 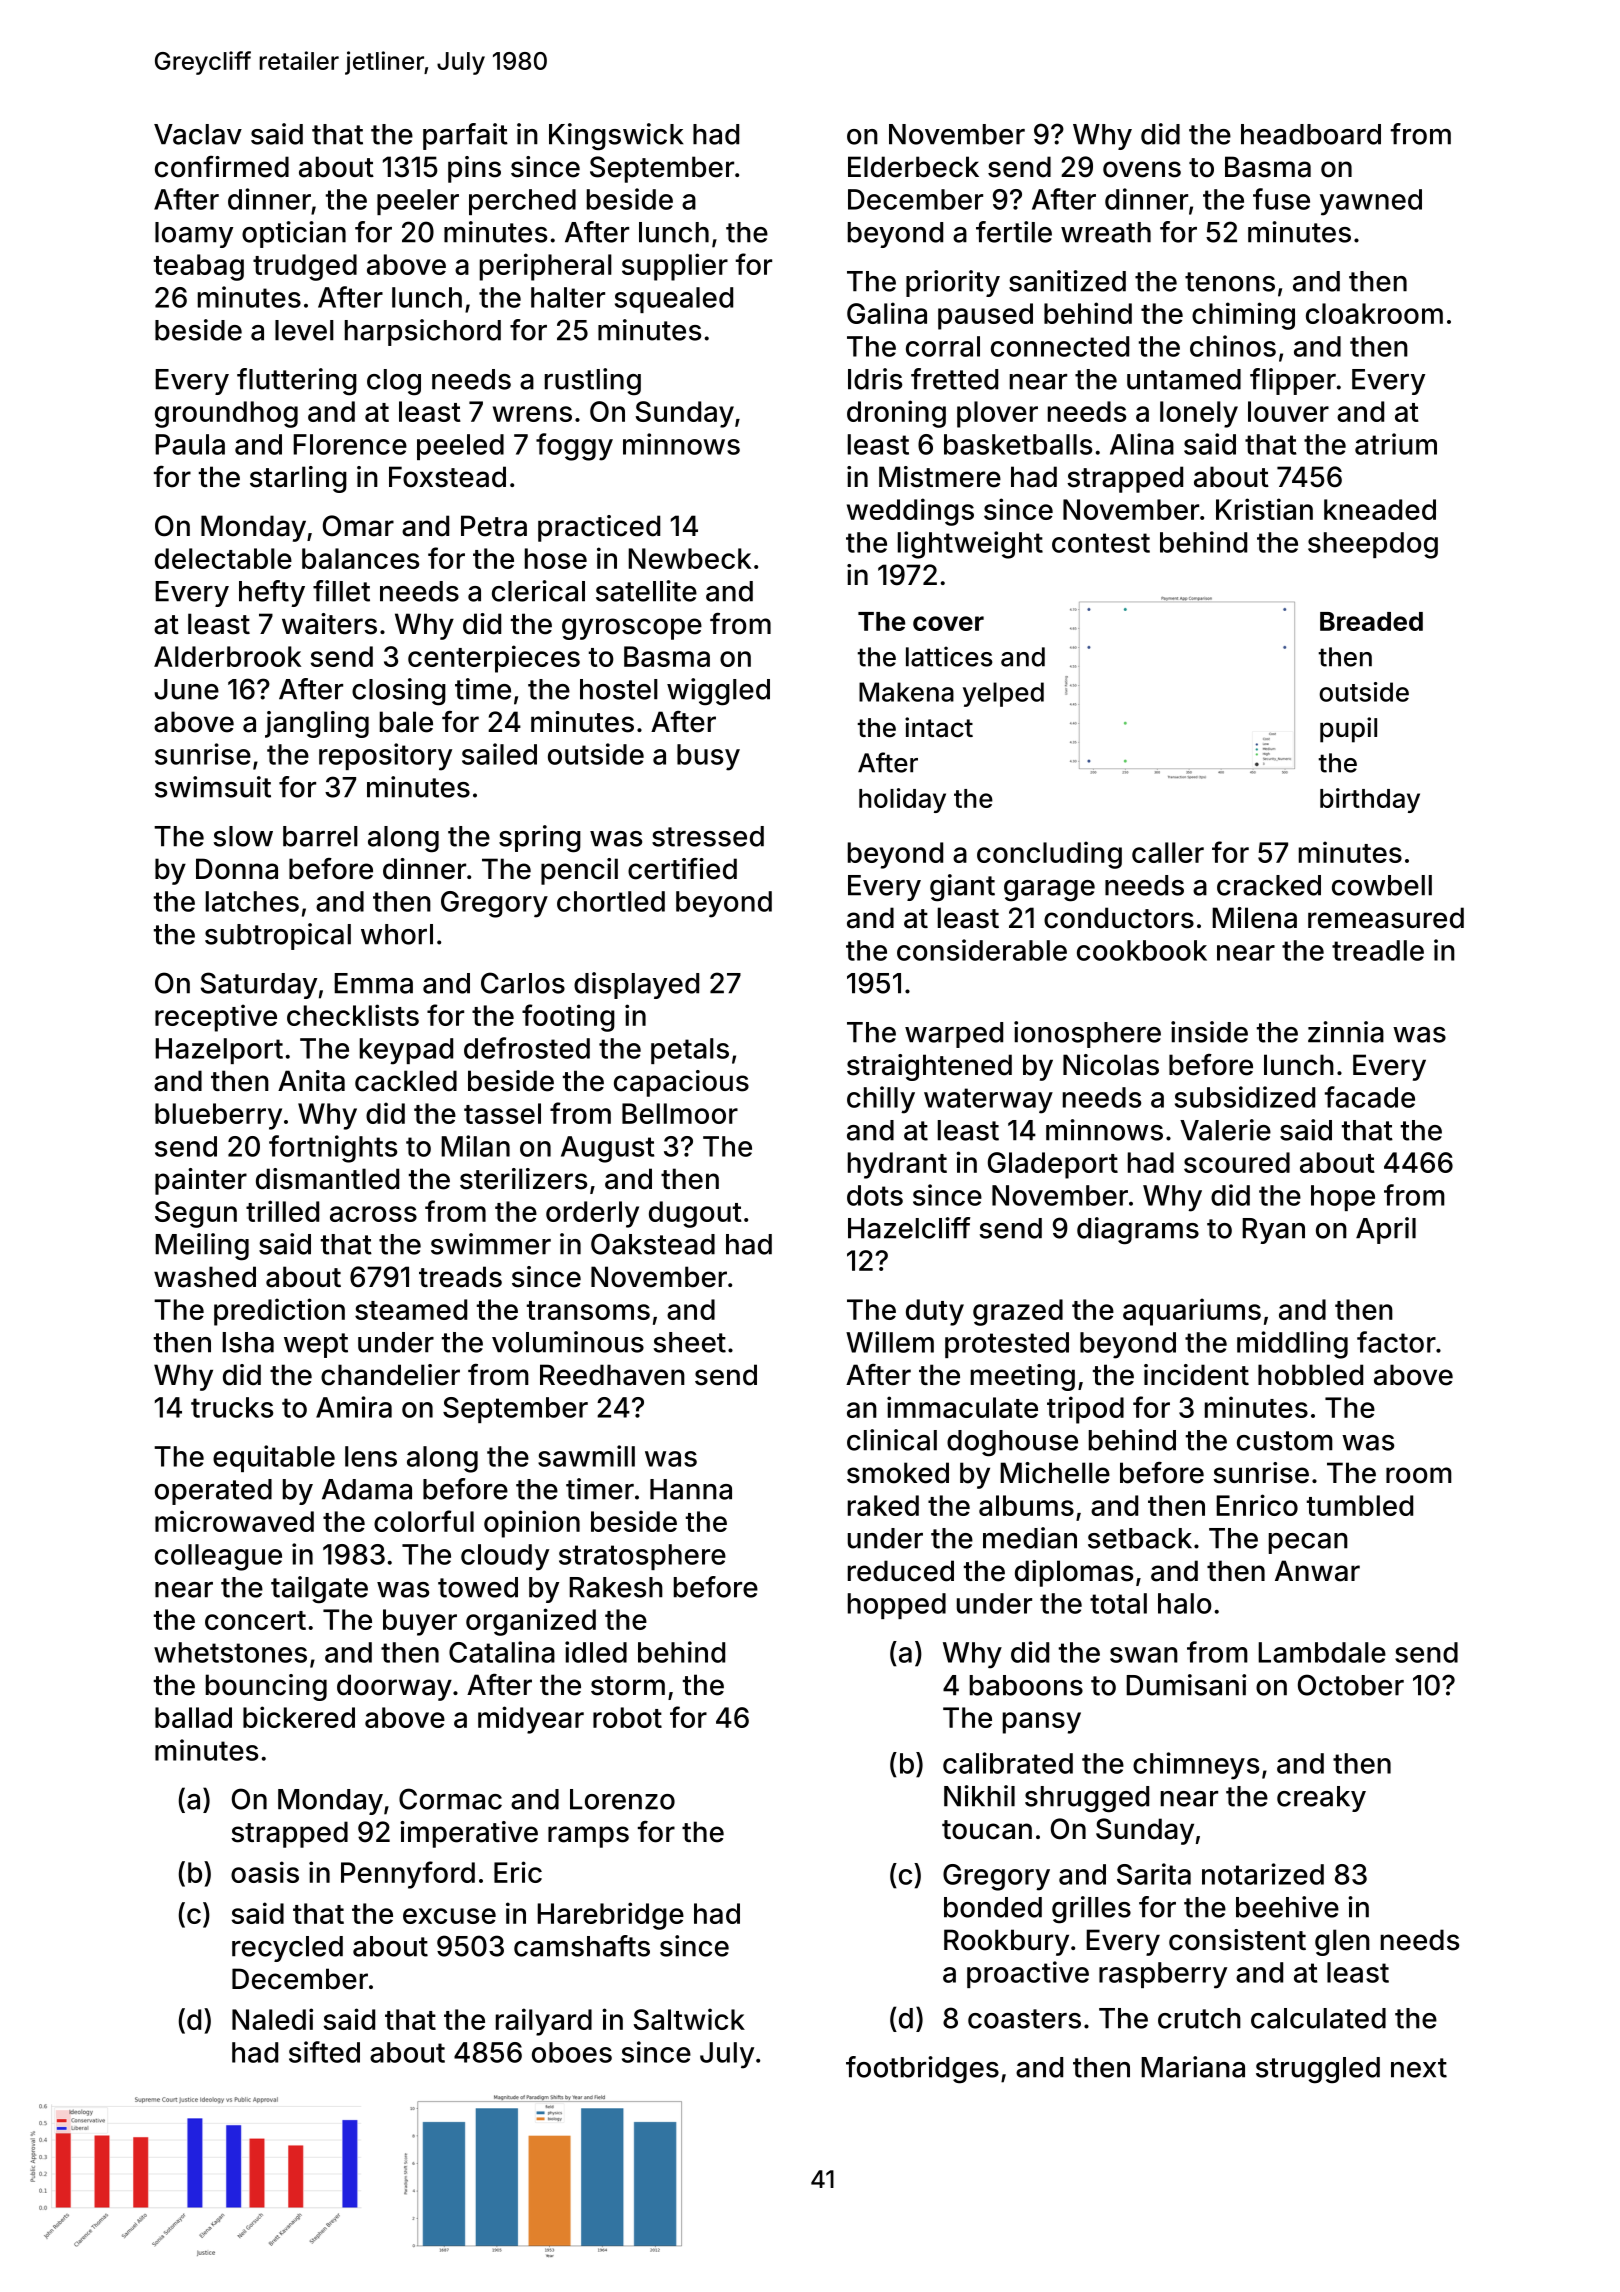 I want to click on inside, so click(x=1209, y=1032).
